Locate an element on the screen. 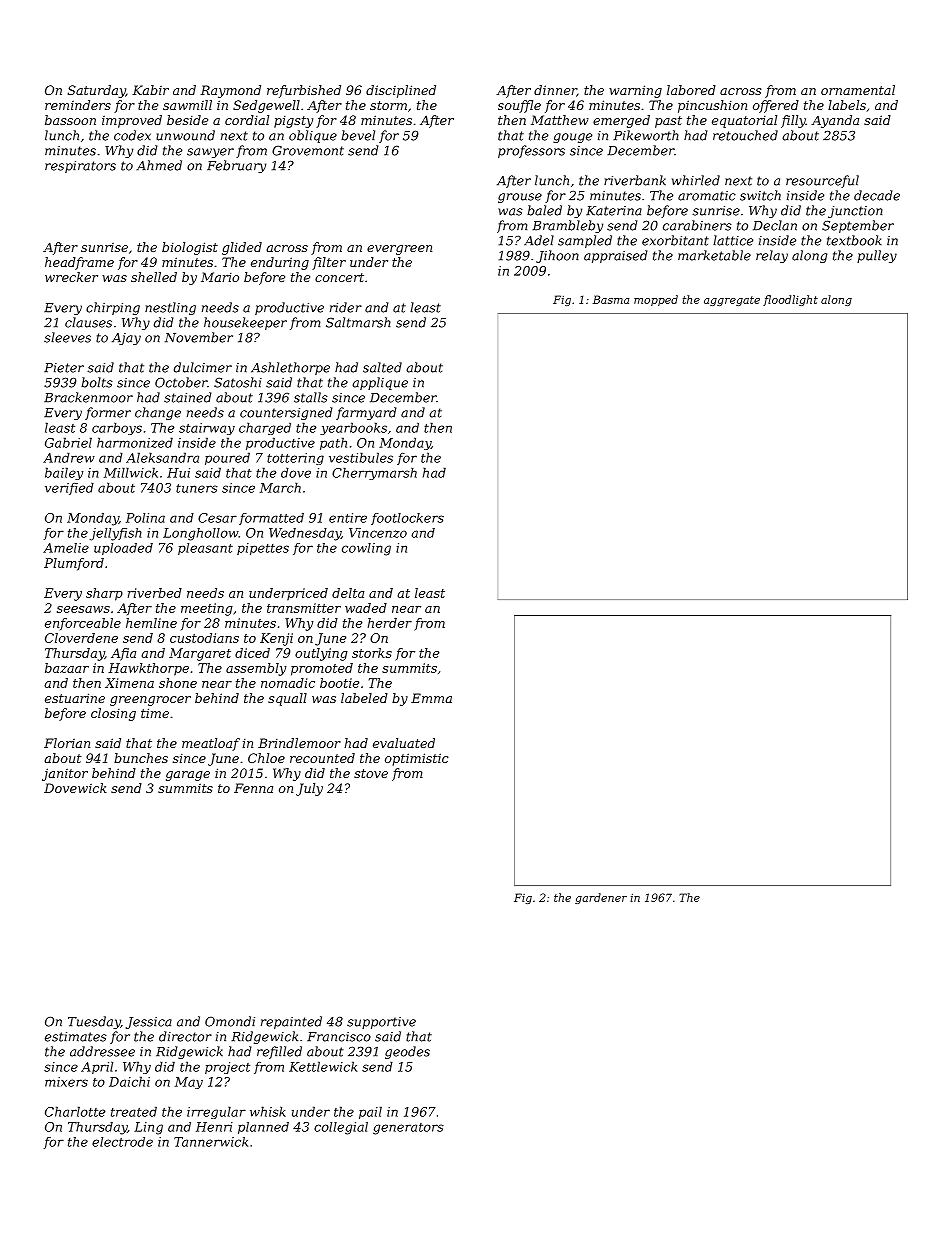  Amelie is located at coordinates (66, 548).
